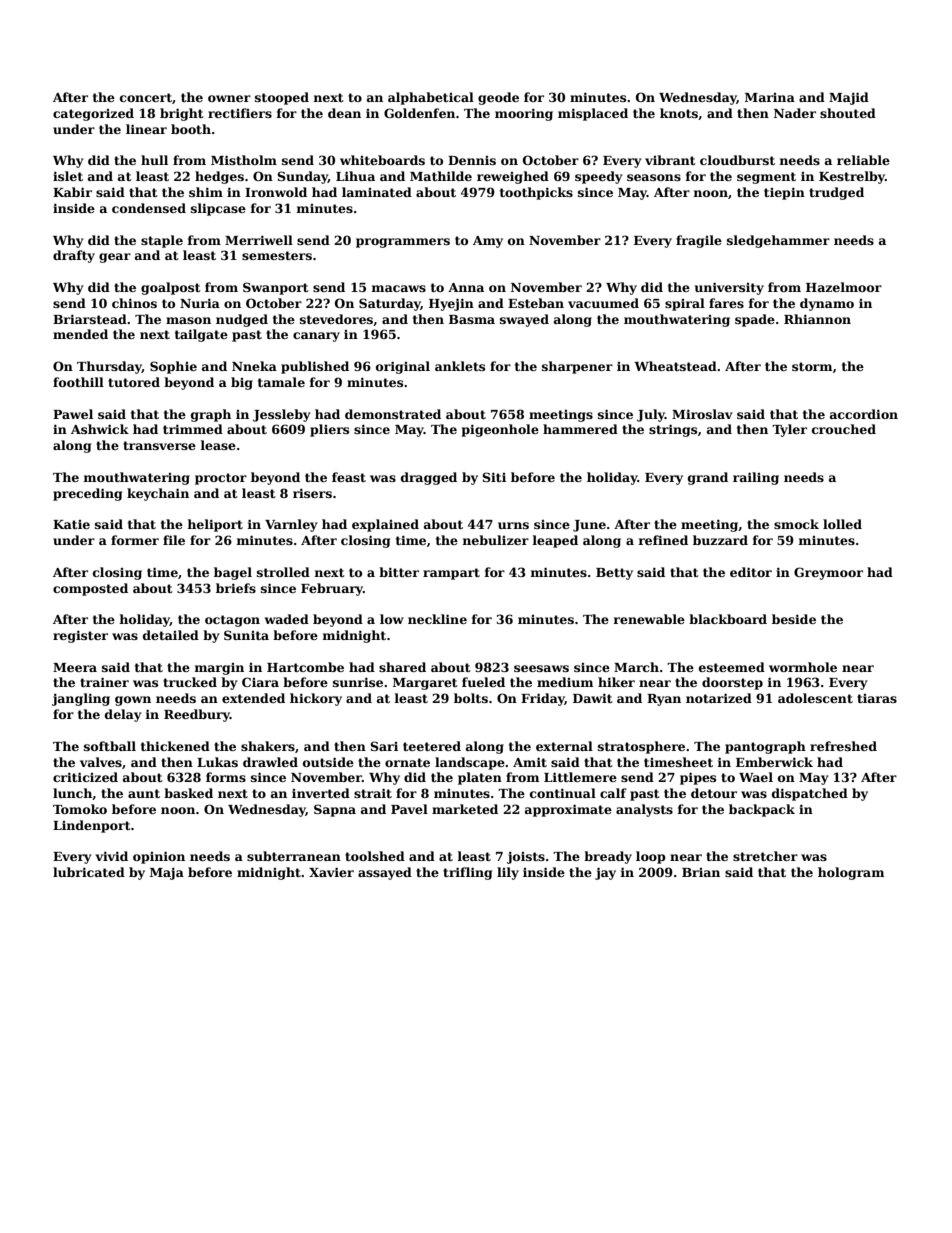  What do you see at coordinates (182, 114) in the page?
I see `bright` at bounding box center [182, 114].
